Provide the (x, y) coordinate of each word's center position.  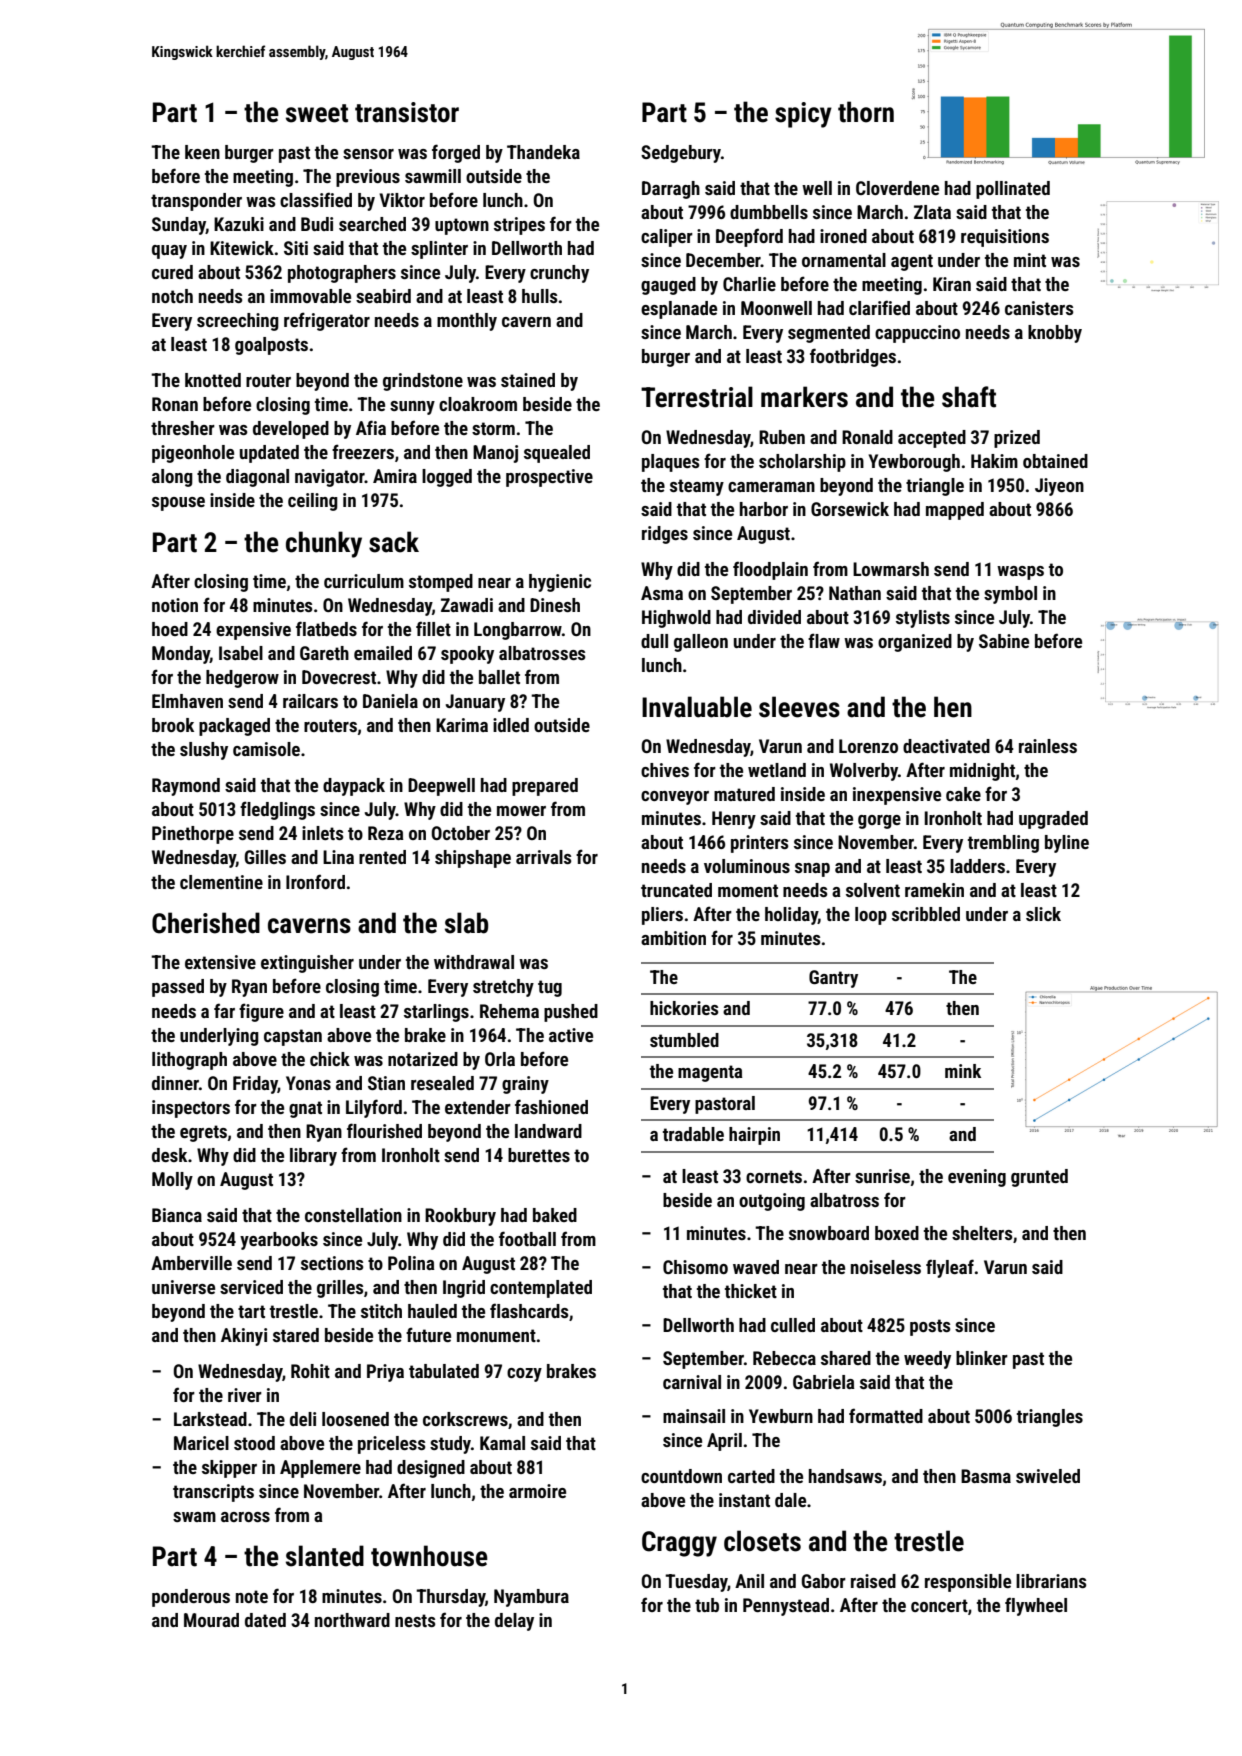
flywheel (1036, 1606)
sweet (317, 113)
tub (707, 1605)
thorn (866, 112)
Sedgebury (681, 154)
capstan (293, 1037)
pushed (571, 1013)
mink (963, 1071)
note (252, 1596)
